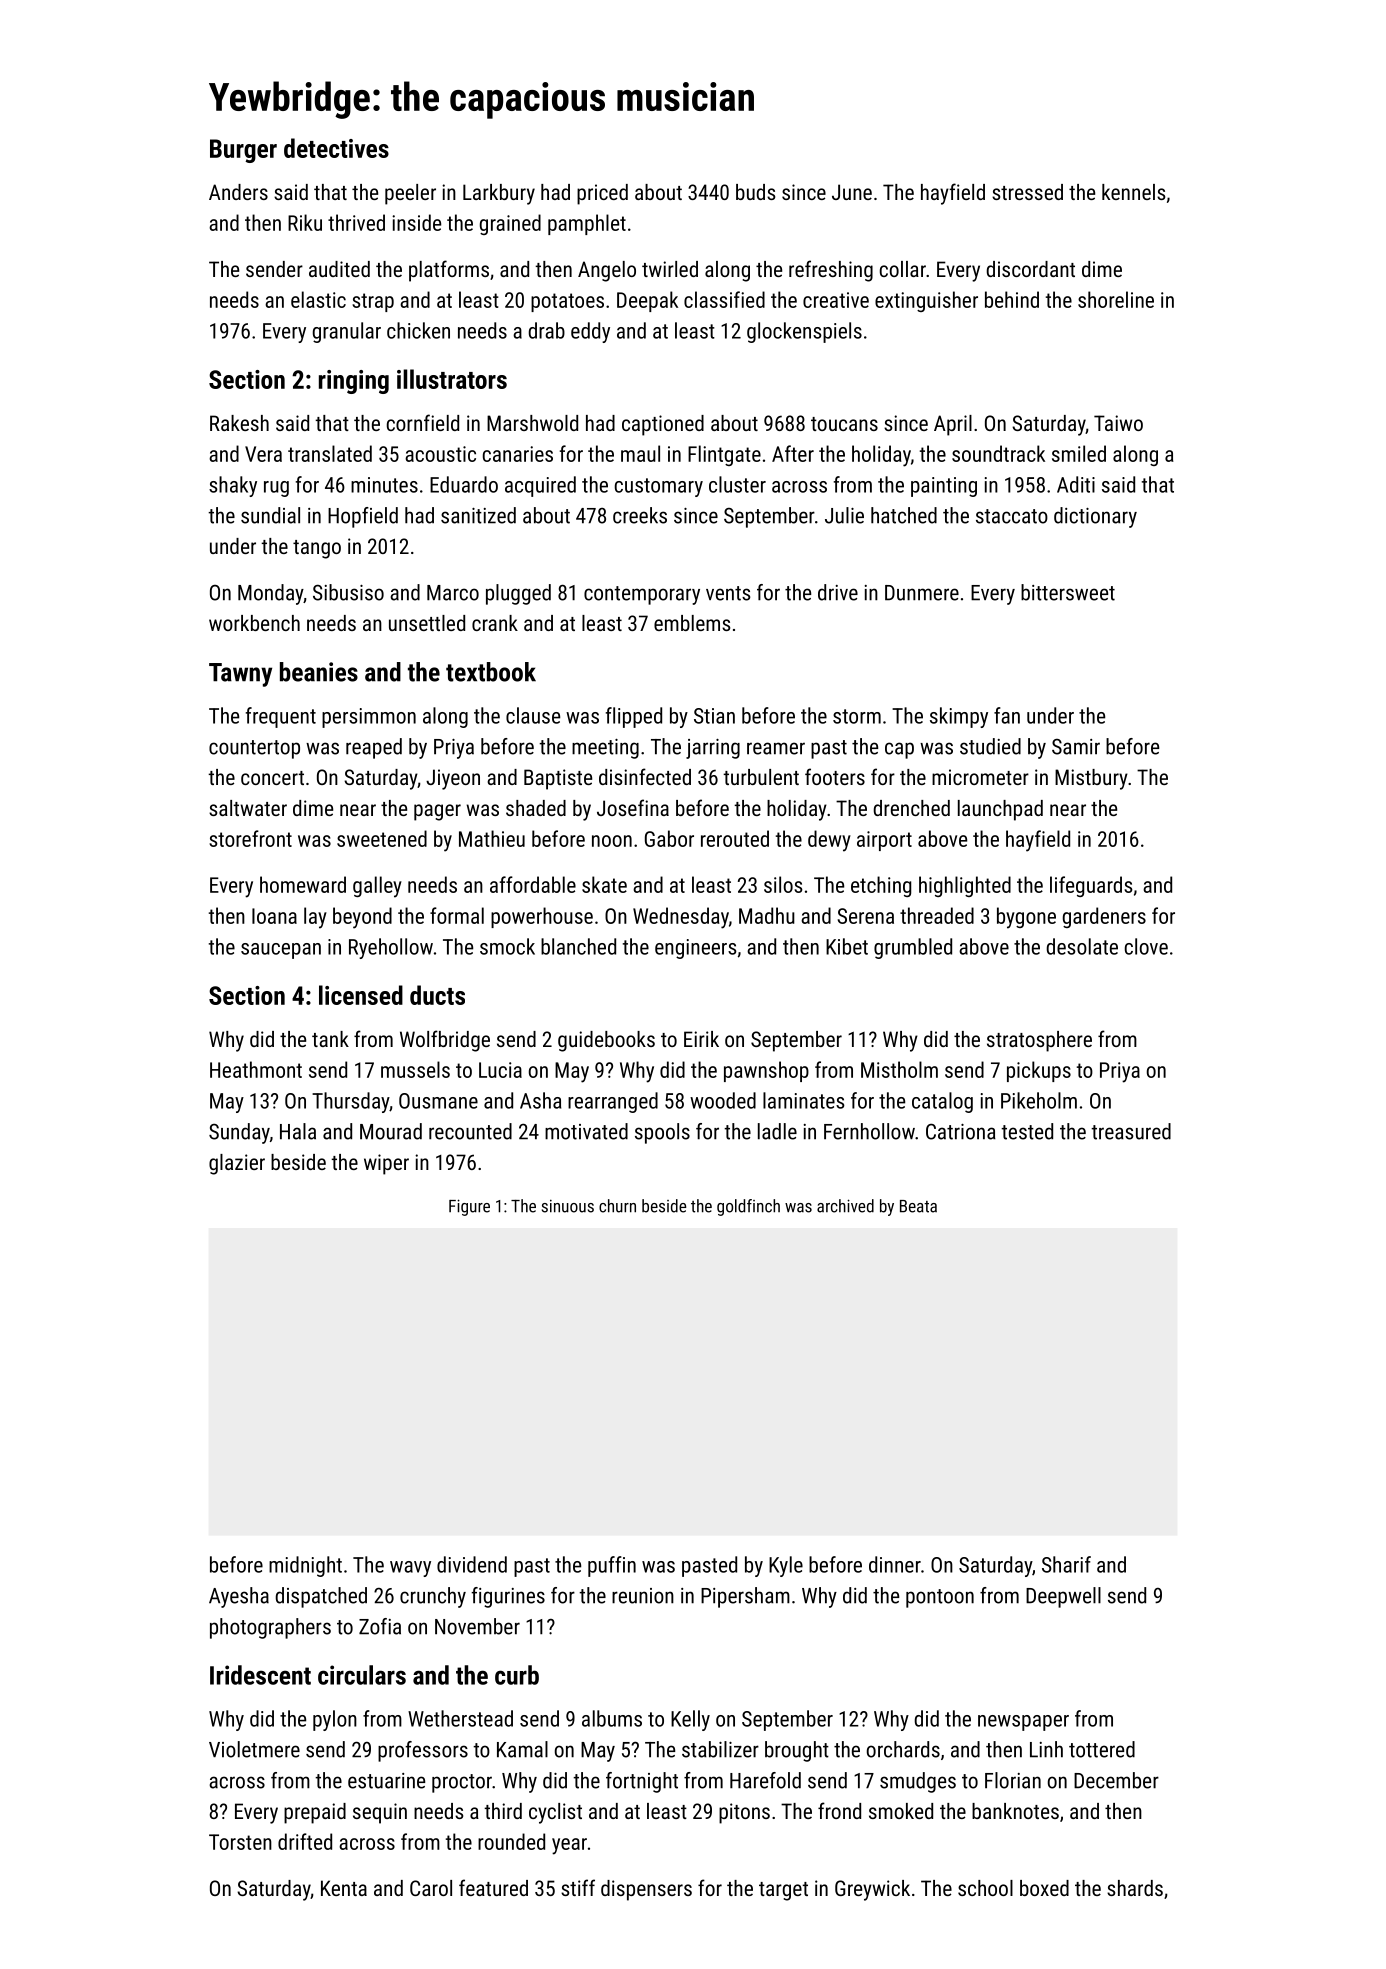 This document has height=1969, width=1386. I want to click on year, so click(569, 1846).
